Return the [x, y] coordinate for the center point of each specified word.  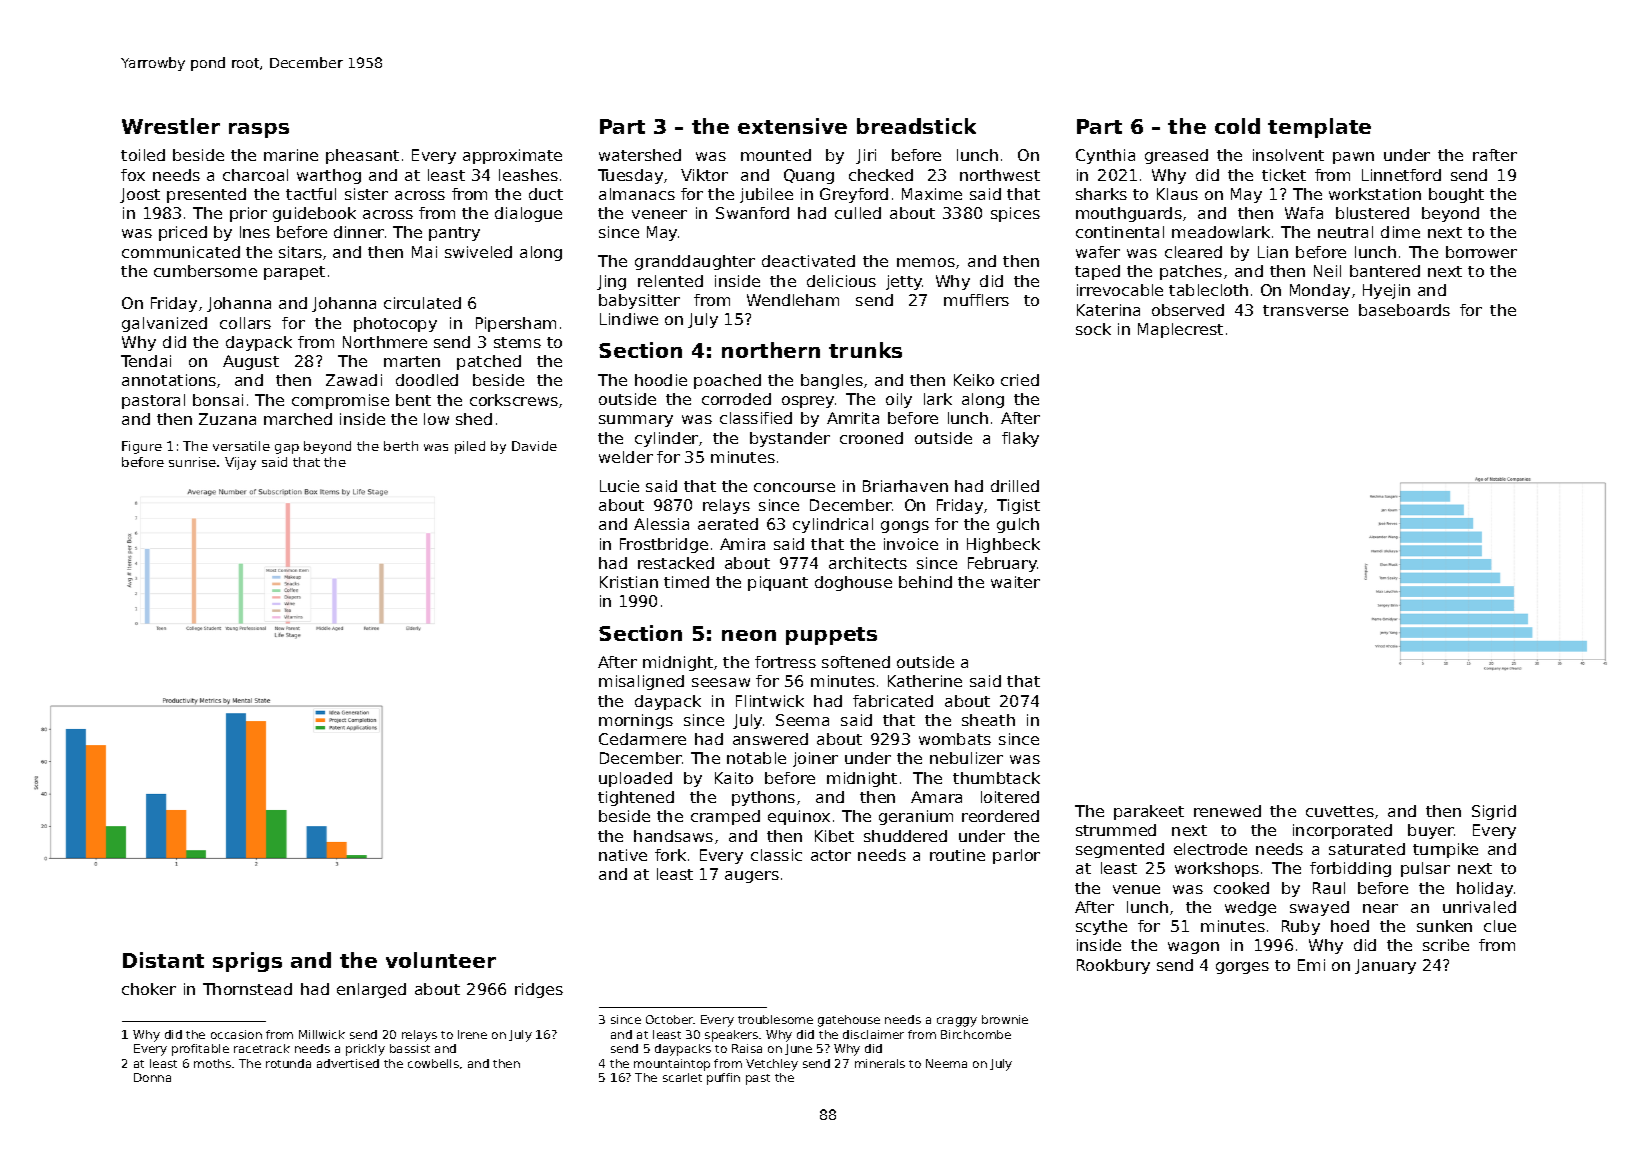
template [1319, 128]
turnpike [1445, 850]
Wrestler [171, 126]
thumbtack [996, 778]
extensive [792, 126]
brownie [1005, 1019]
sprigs [247, 962]
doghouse [853, 583]
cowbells [433, 1063]
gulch [1018, 525]
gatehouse [849, 1021]
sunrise [192, 462]
